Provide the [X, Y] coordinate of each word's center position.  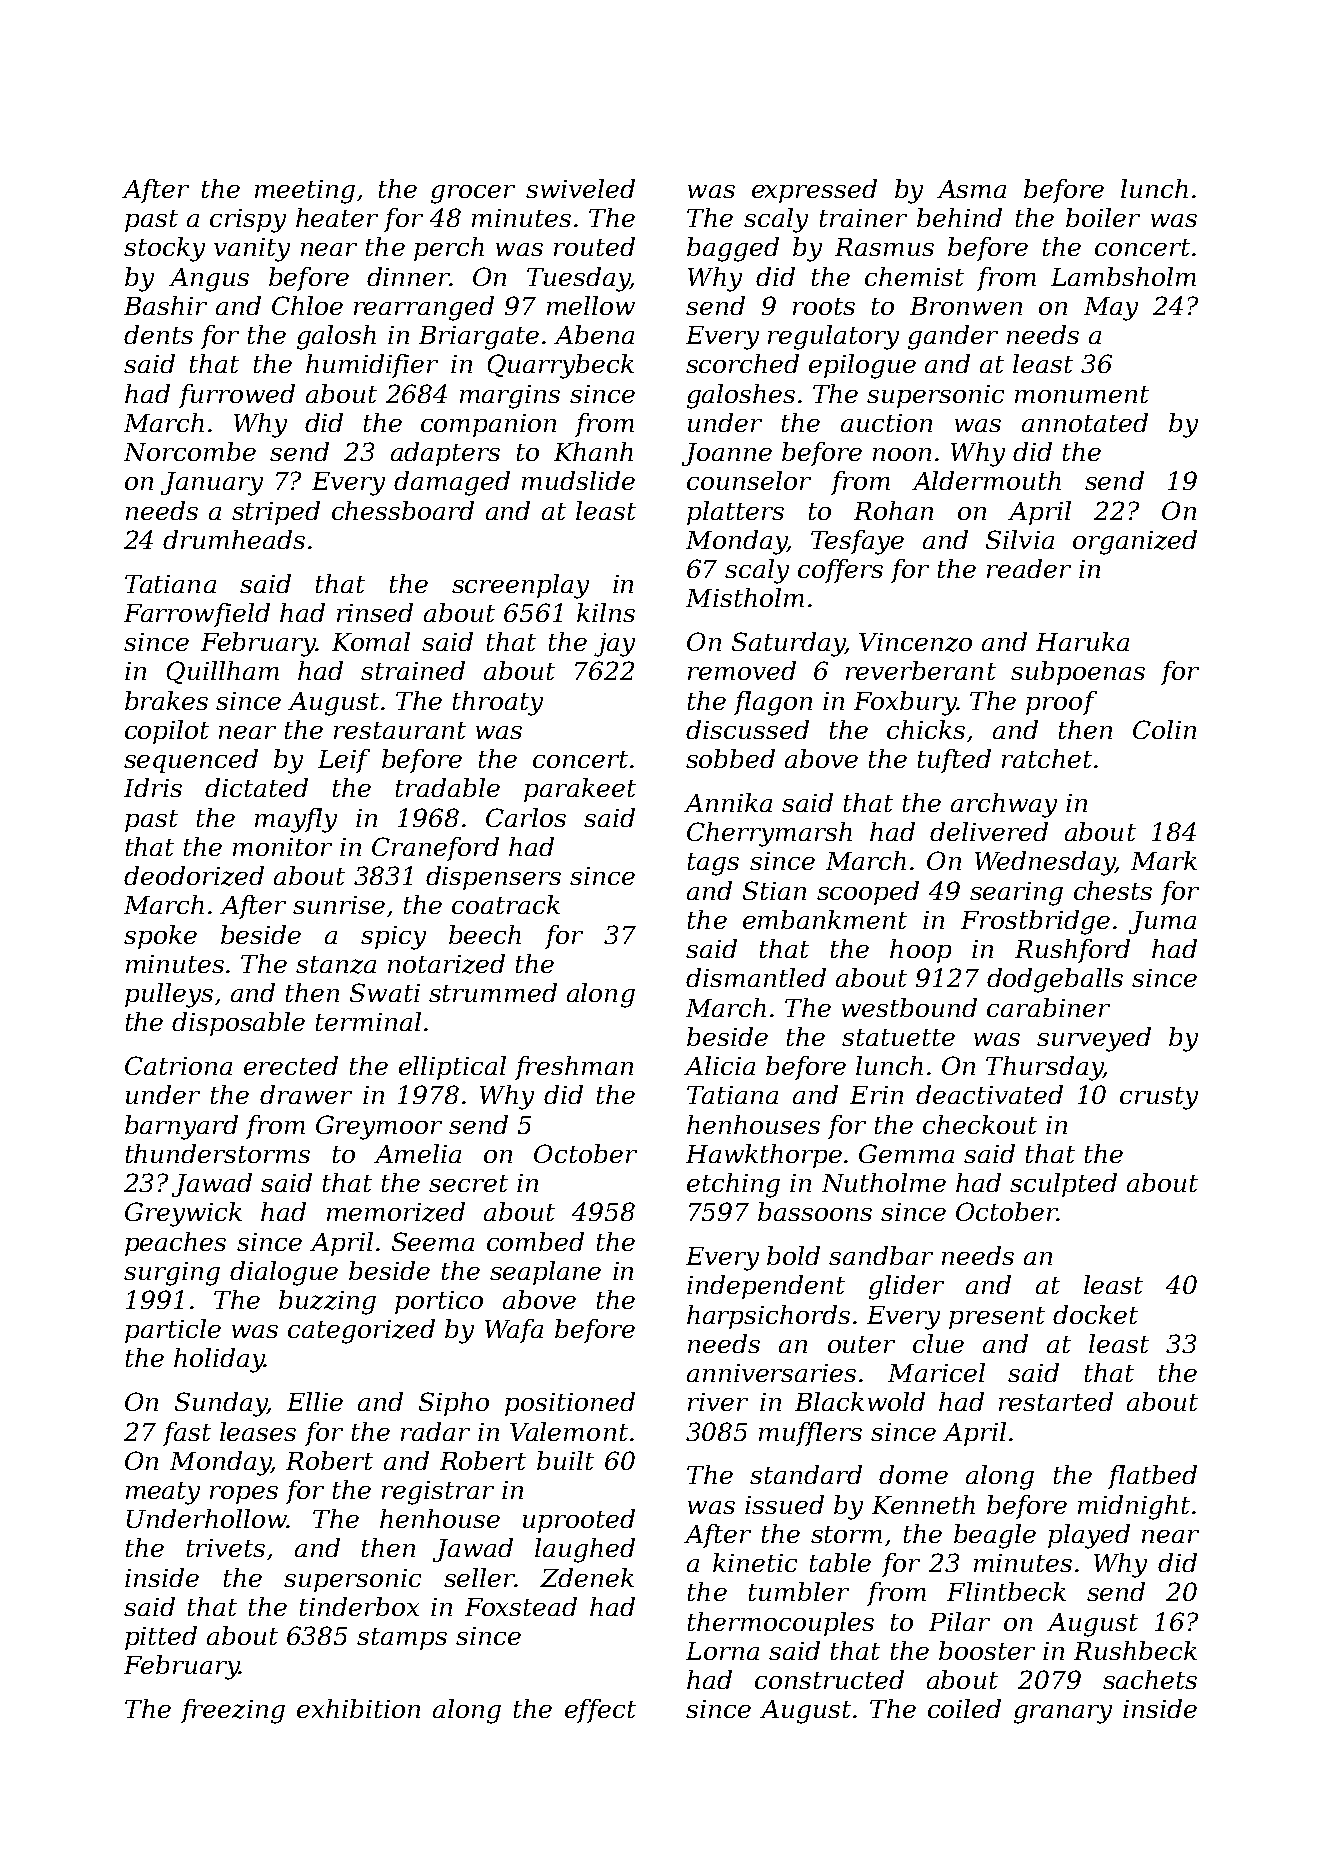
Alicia [719, 1065]
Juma [1162, 922]
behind [959, 217]
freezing [233, 1711]
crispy [248, 221]
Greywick [183, 1214]
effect [600, 1711]
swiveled [580, 188]
